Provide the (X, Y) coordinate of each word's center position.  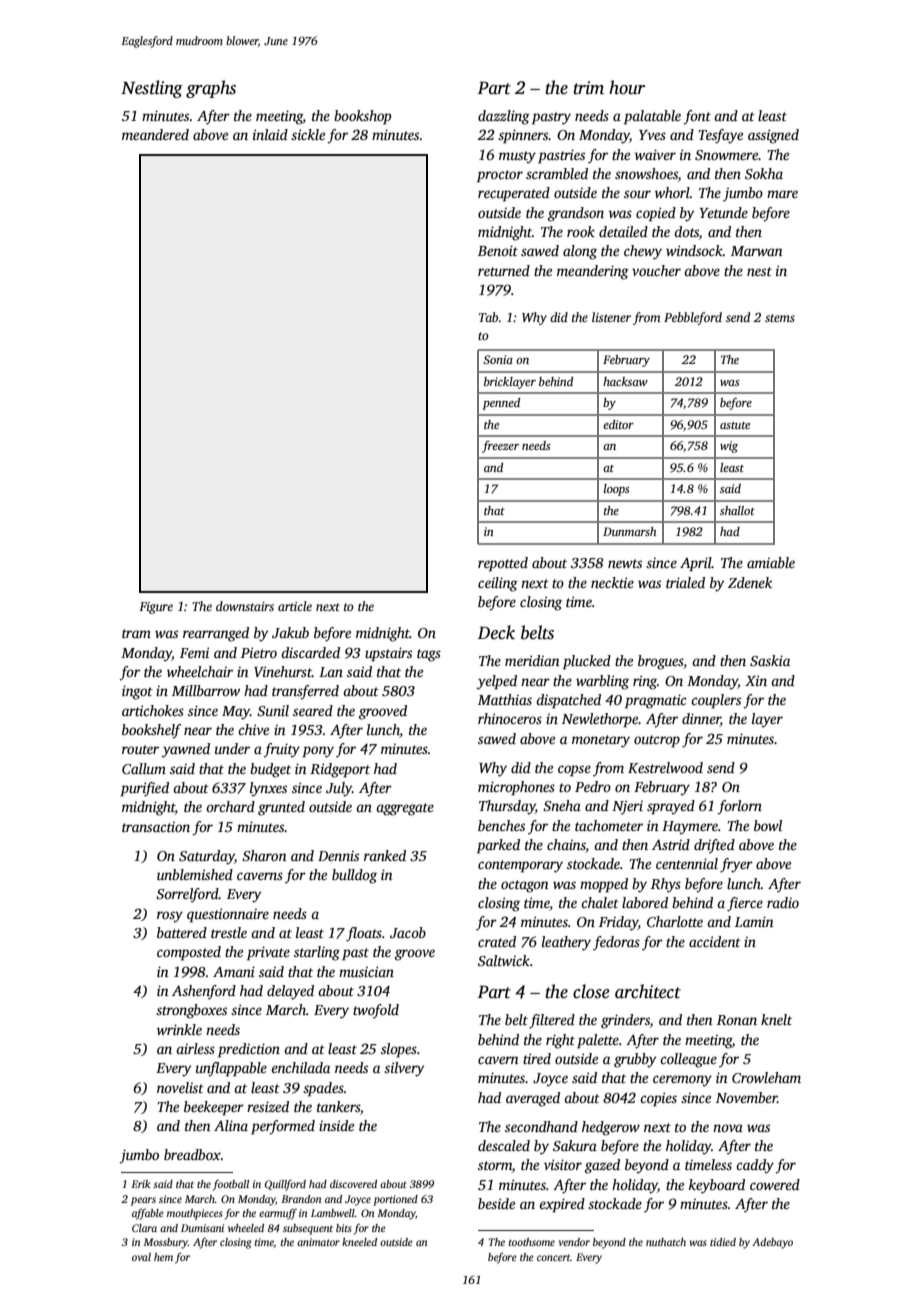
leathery (566, 943)
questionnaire (228, 915)
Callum (144, 768)
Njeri (627, 808)
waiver (655, 154)
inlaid (270, 134)
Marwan (757, 251)
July (339, 789)
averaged (533, 1099)
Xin (756, 680)
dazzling (504, 117)
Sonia (498, 359)
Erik (140, 1184)
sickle (308, 134)
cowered (775, 1184)
